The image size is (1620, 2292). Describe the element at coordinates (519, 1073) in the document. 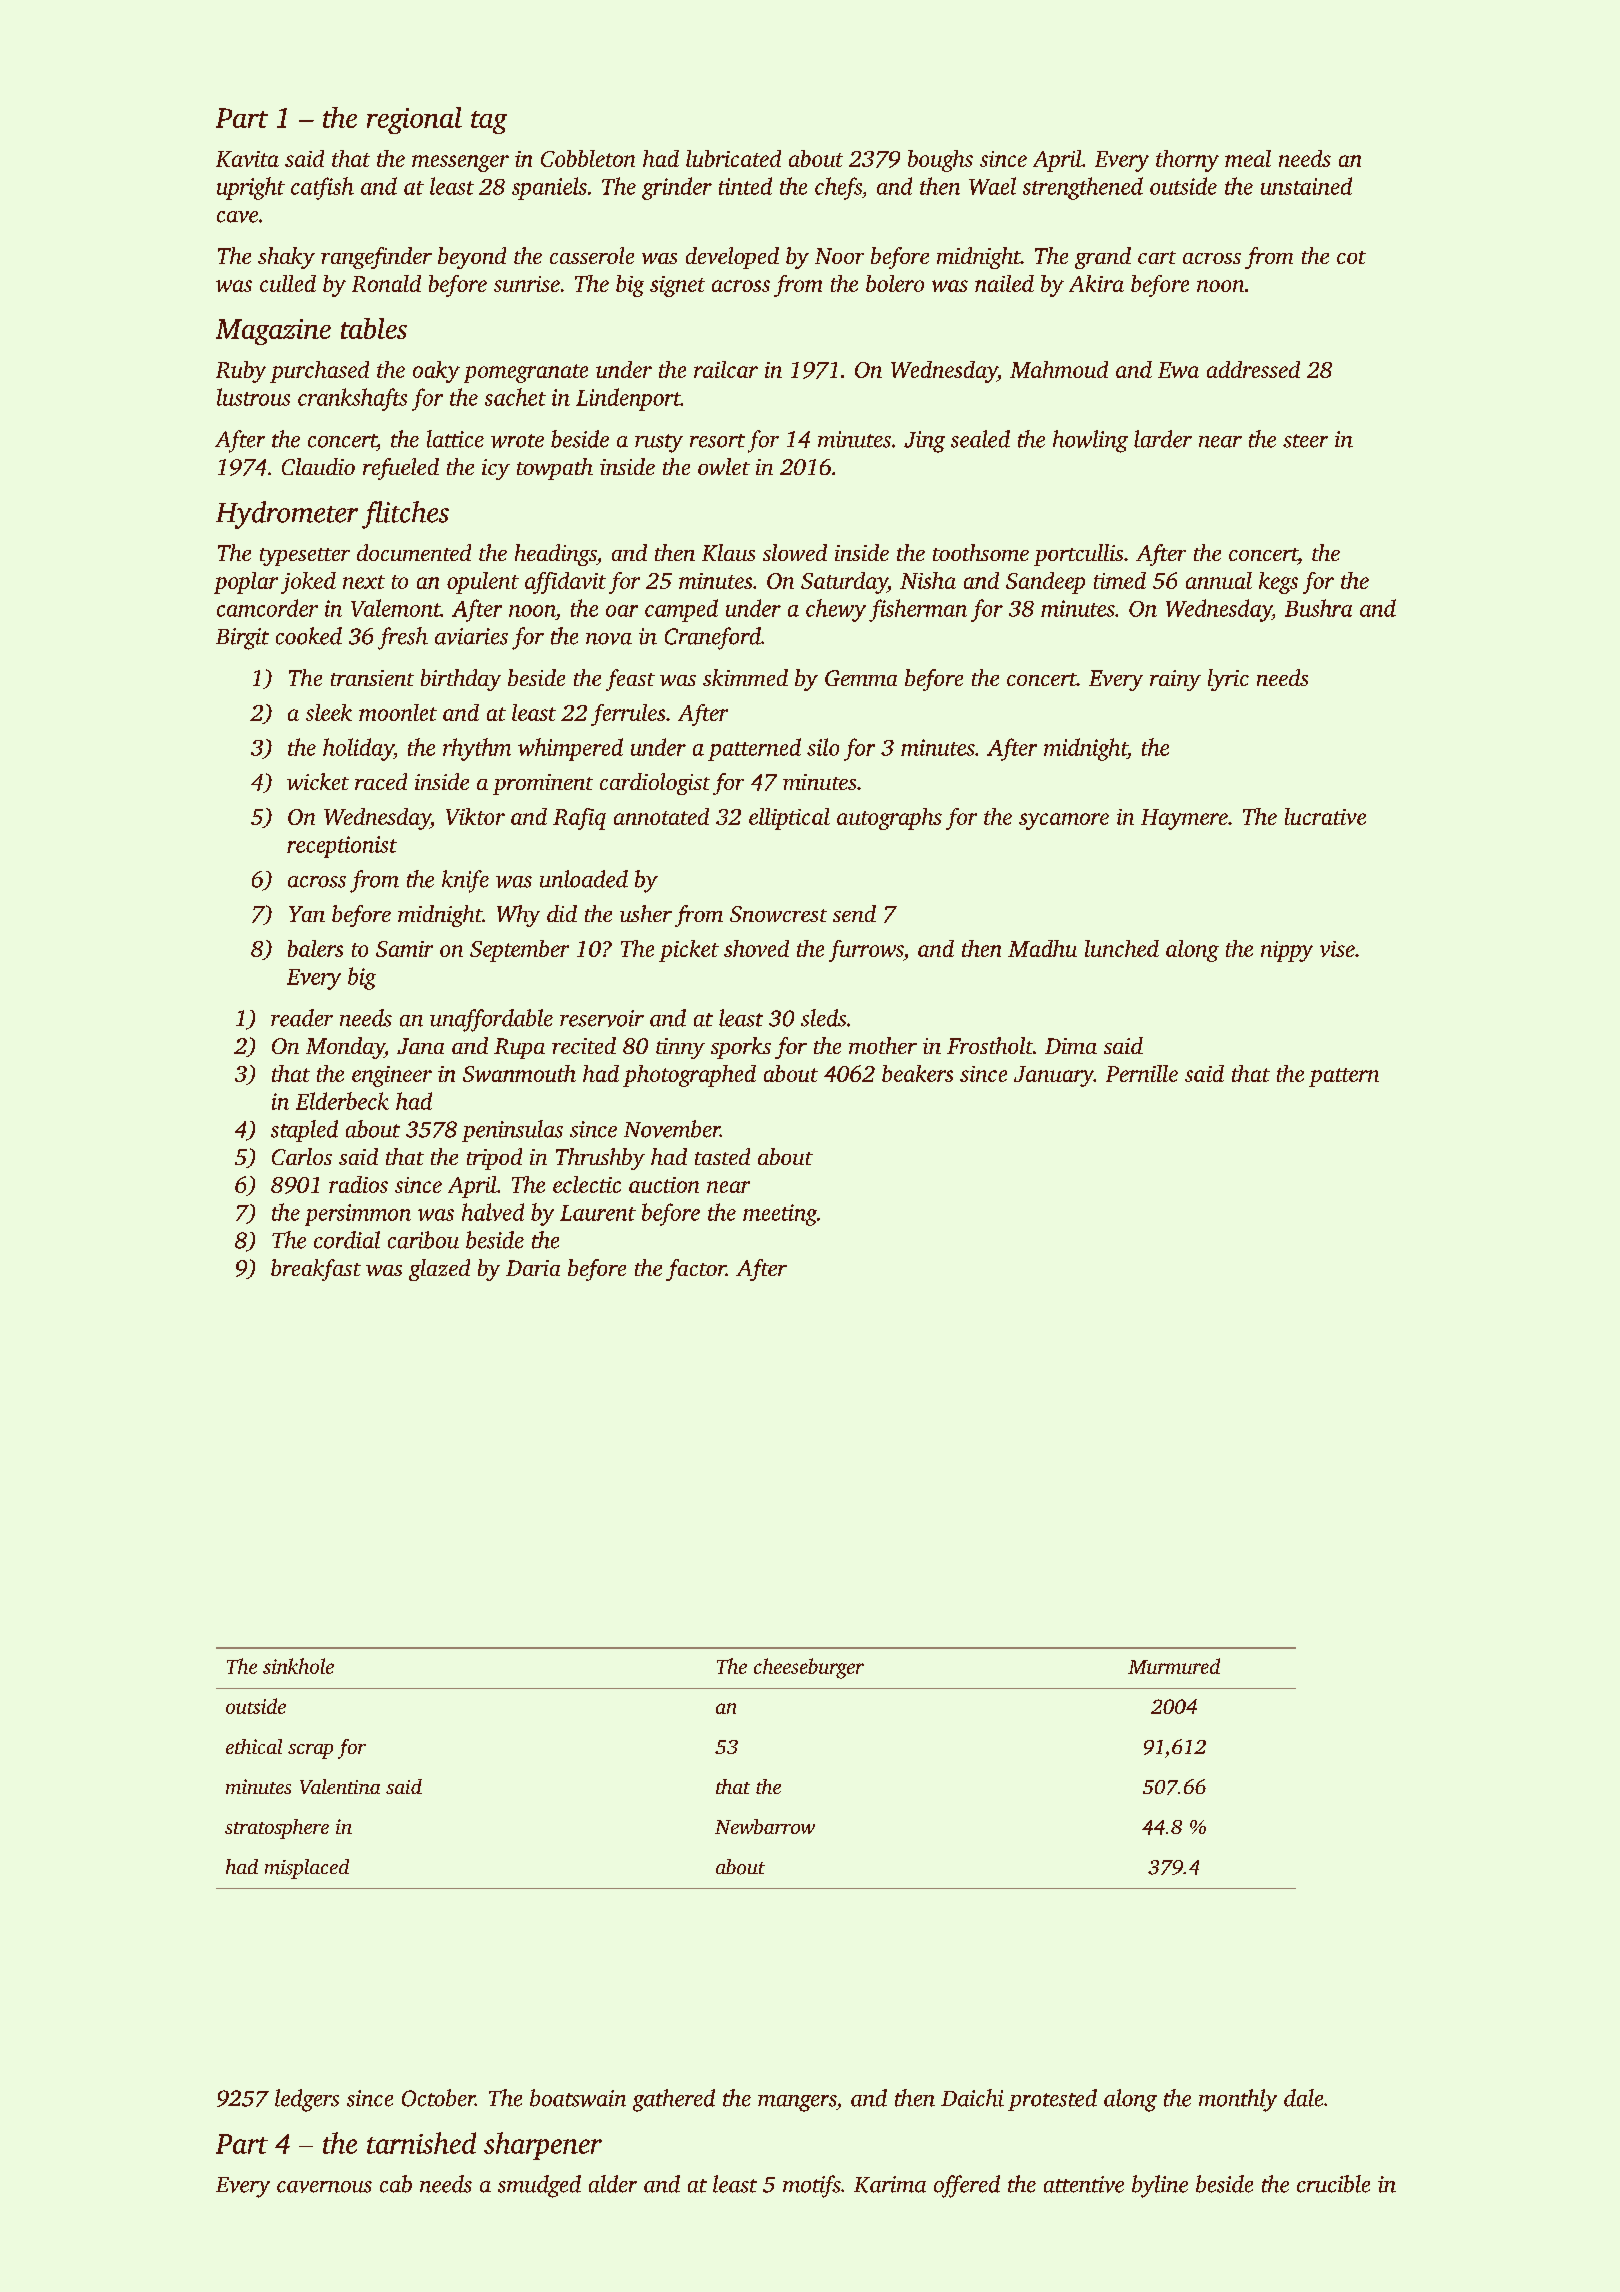

I see `Swanmouth` at that location.
